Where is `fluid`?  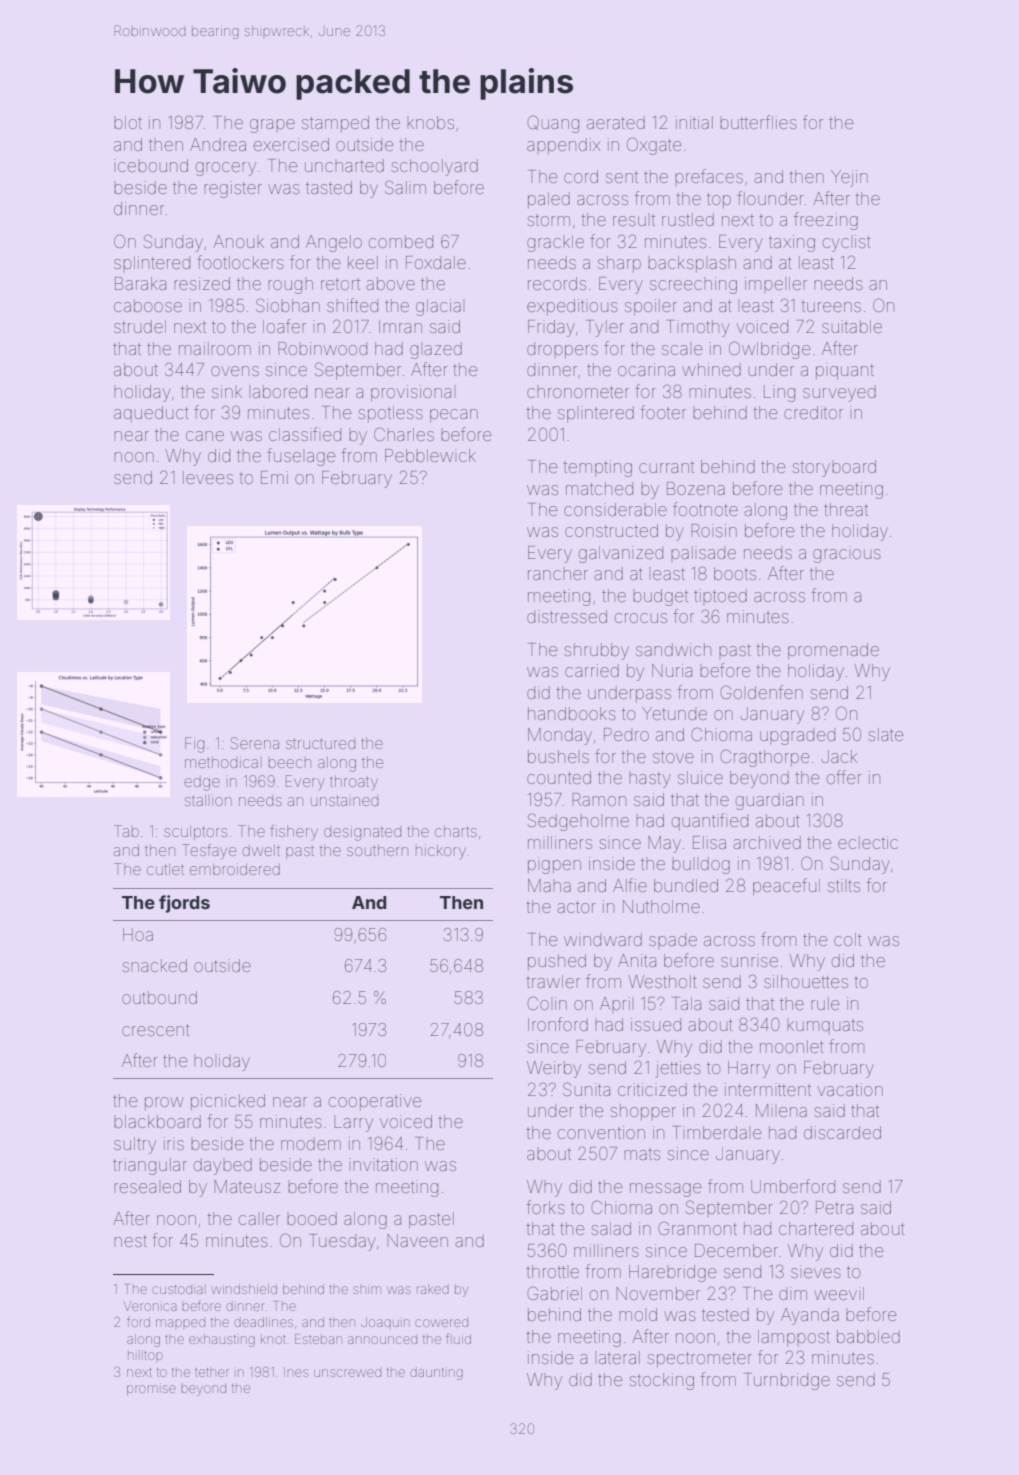 fluid is located at coordinates (458, 1338).
